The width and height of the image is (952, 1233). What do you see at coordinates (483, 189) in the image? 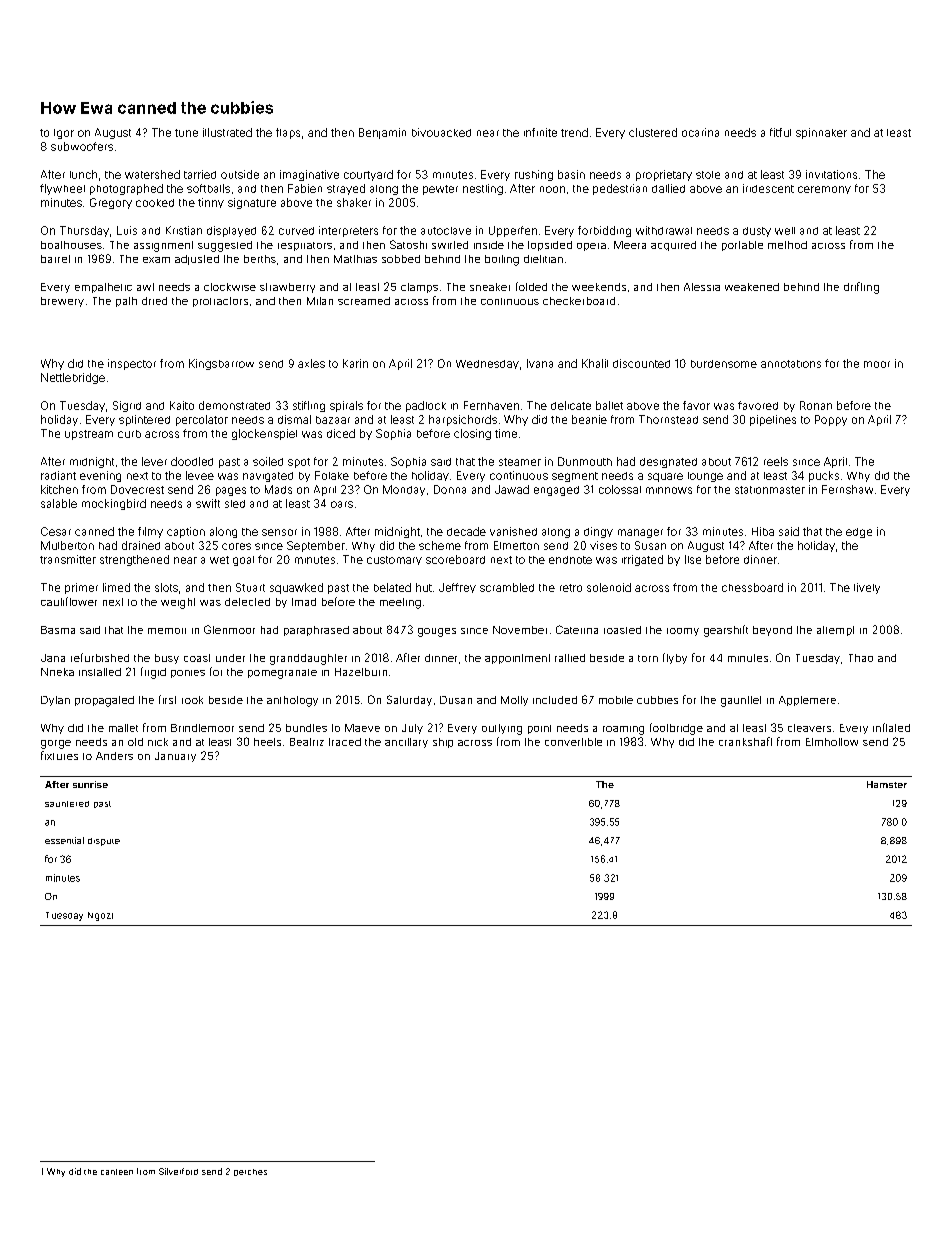
I see `nestling` at bounding box center [483, 189].
